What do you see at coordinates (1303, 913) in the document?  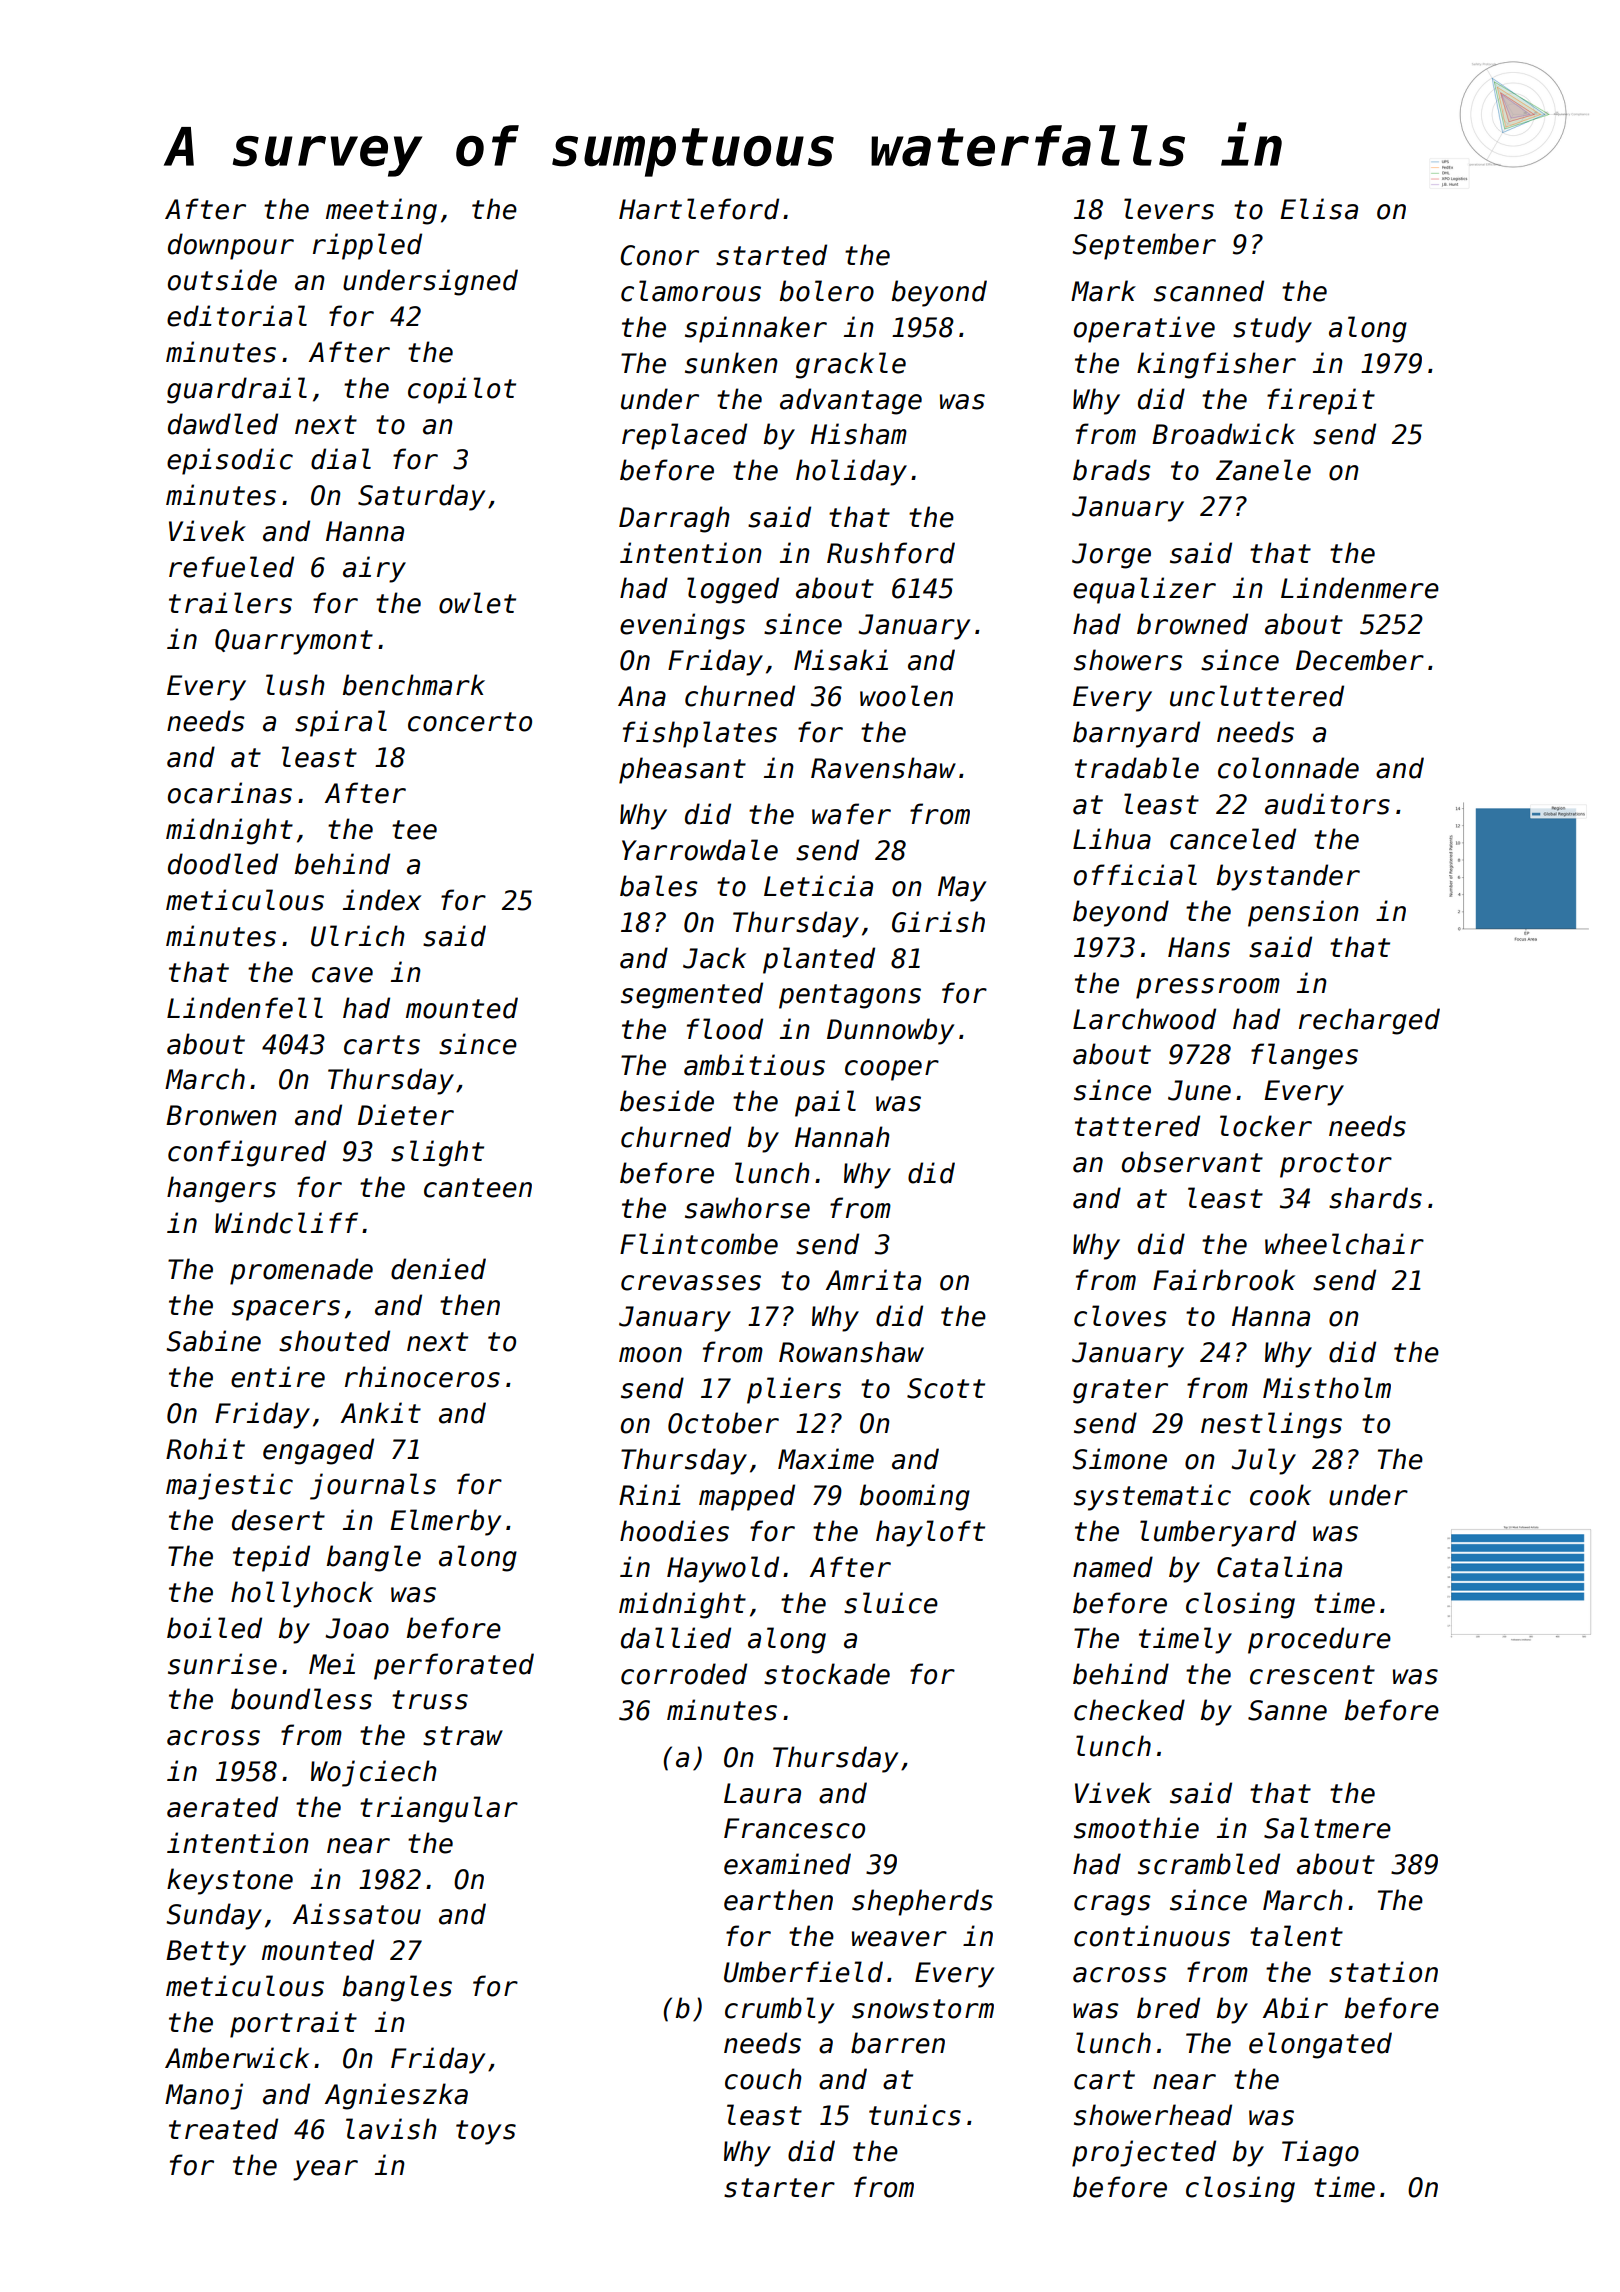 I see `pension` at bounding box center [1303, 913].
